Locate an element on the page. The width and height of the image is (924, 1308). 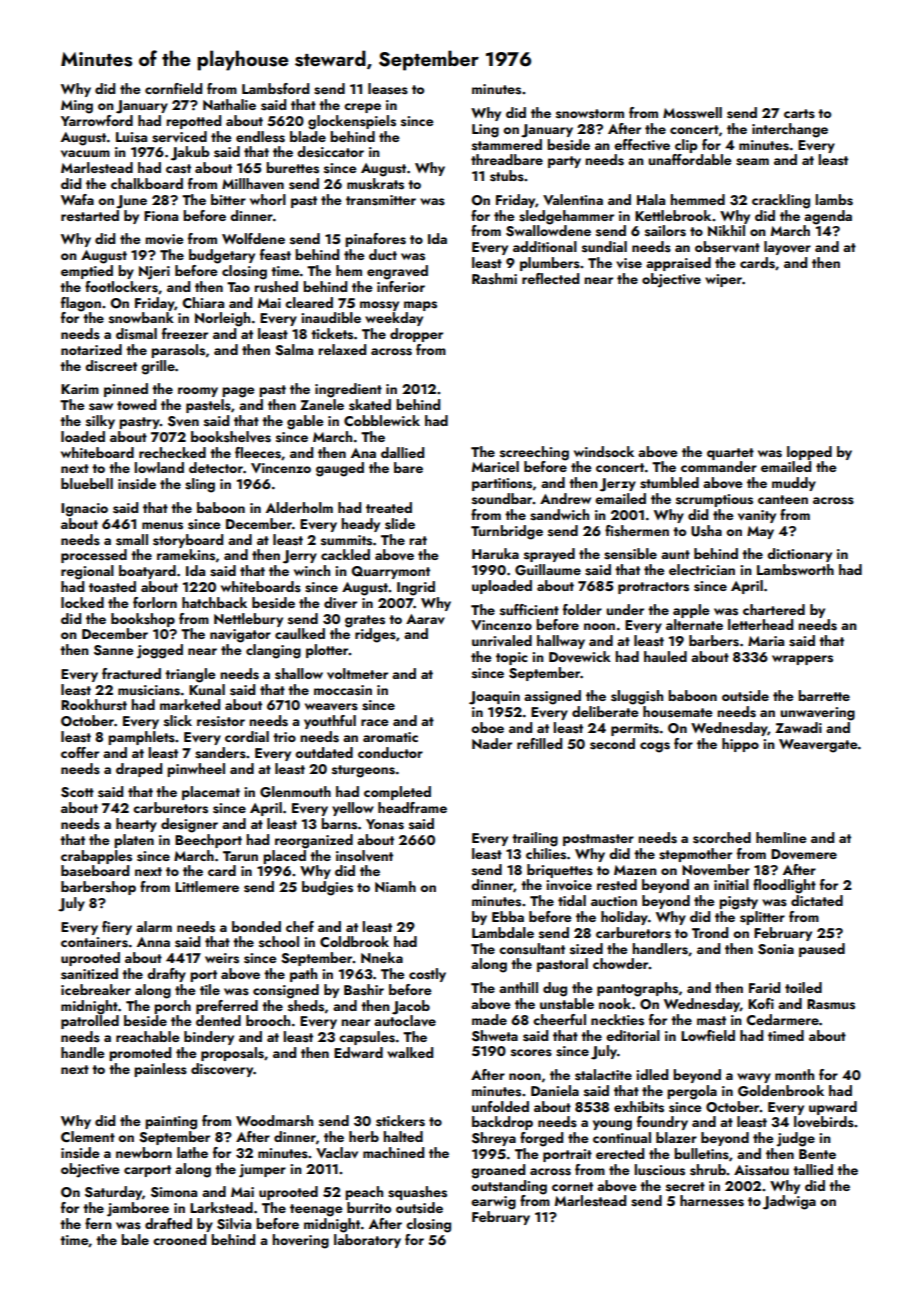
snowstorm is located at coordinates (590, 114).
